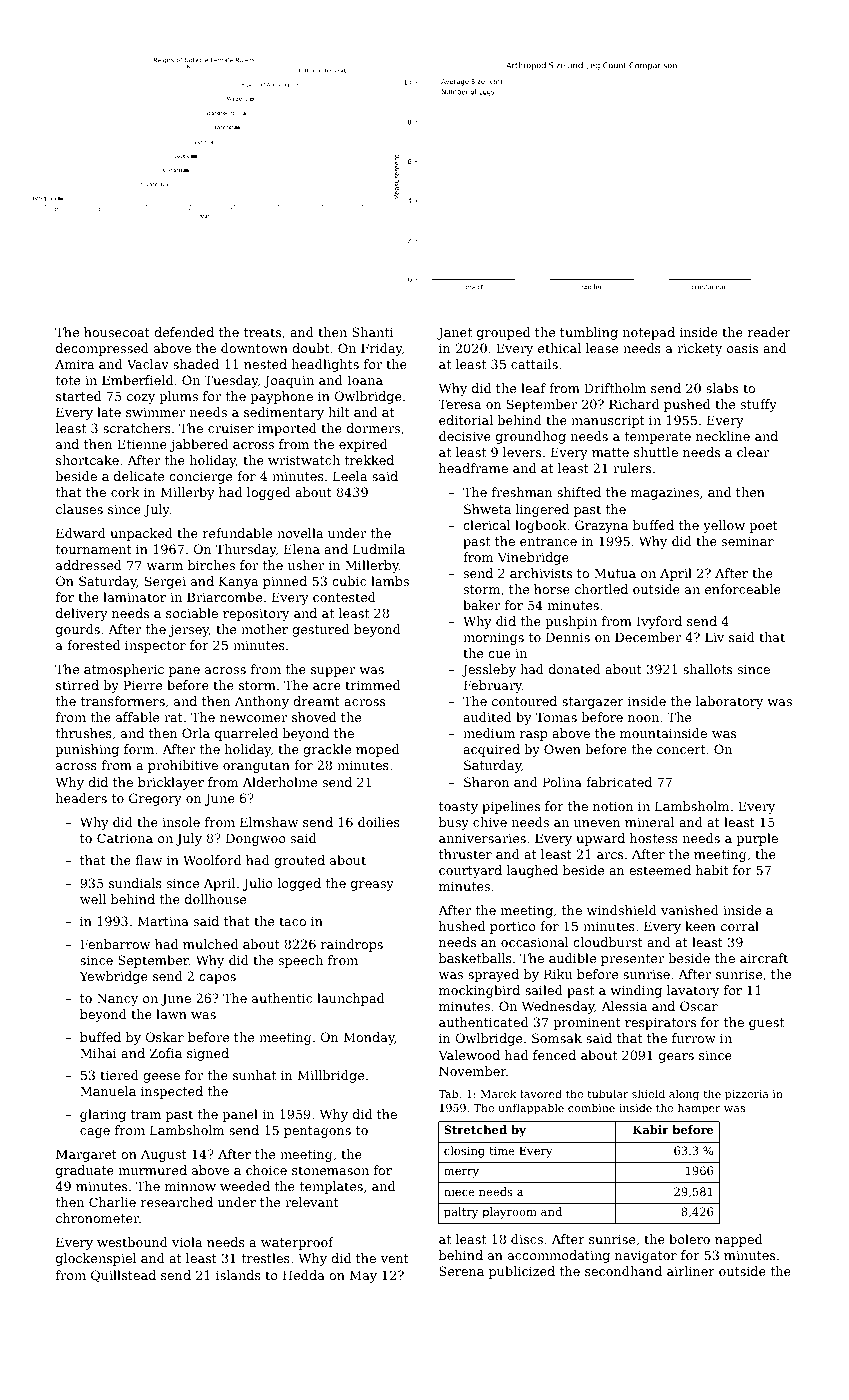 Image resolution: width=849 pixels, height=1400 pixels. What do you see at coordinates (238, 1275) in the page?
I see `islands` at bounding box center [238, 1275].
